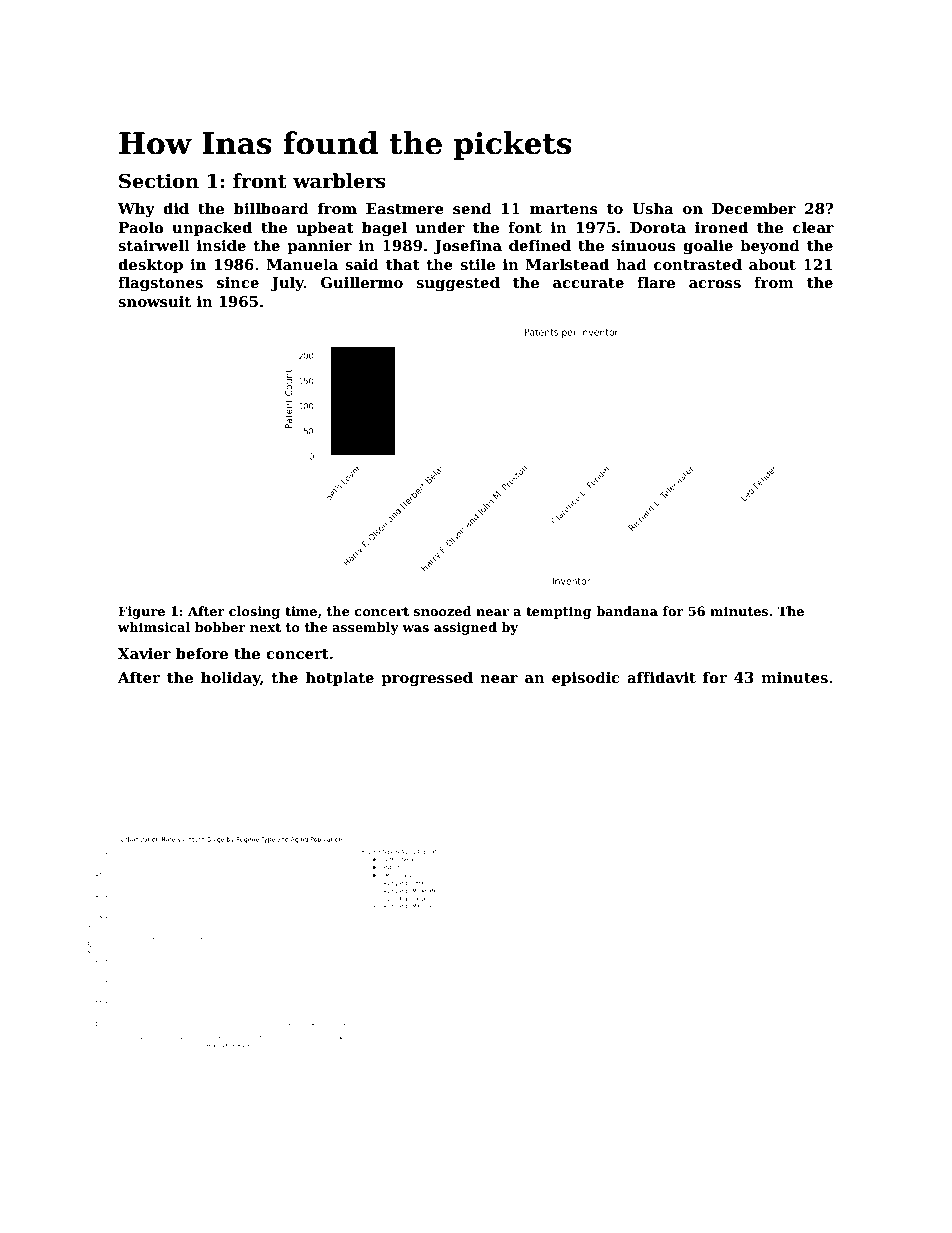  What do you see at coordinates (154, 301) in the image?
I see `snowsuit` at bounding box center [154, 301].
